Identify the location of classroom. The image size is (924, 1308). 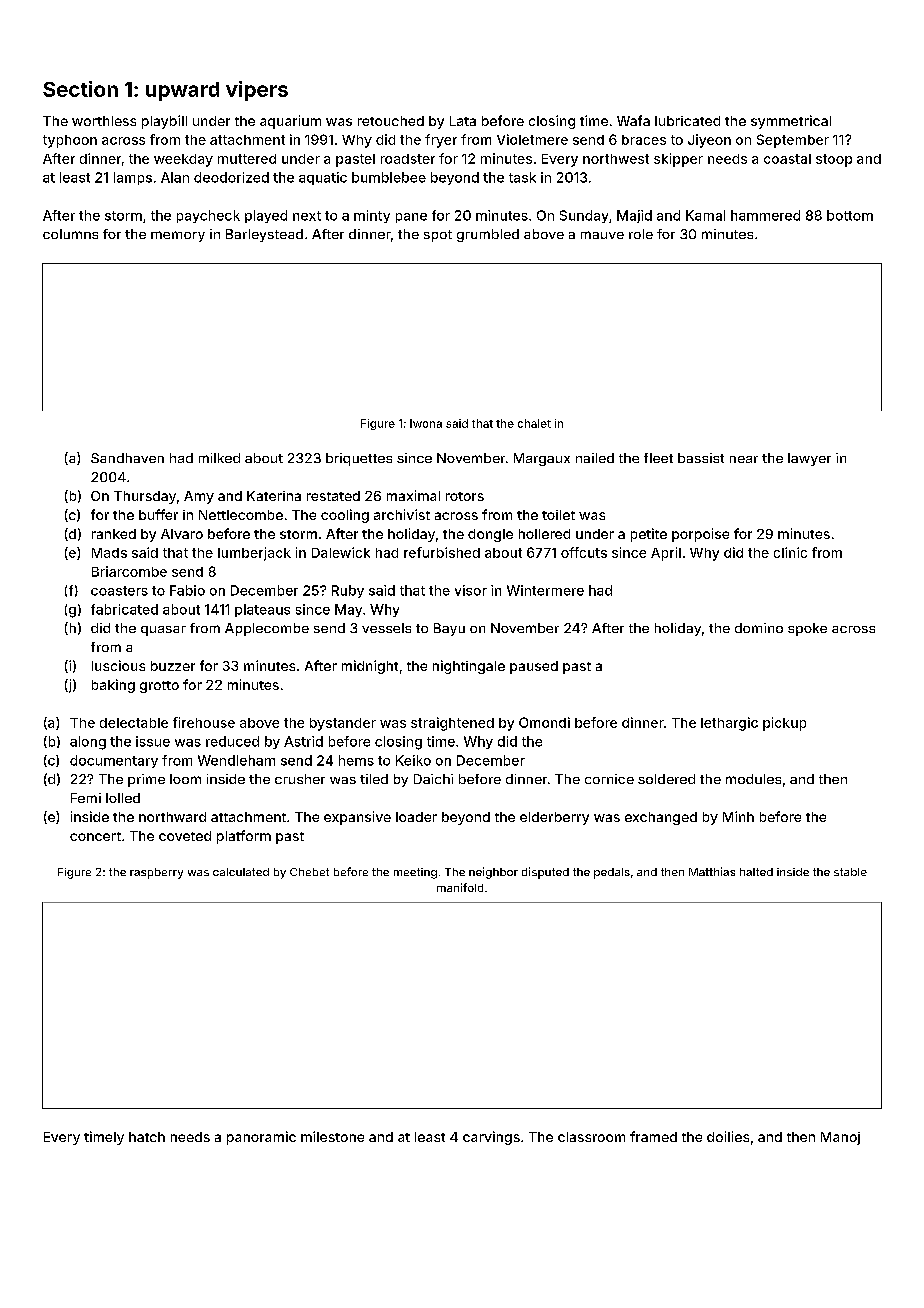
(591, 1137).
